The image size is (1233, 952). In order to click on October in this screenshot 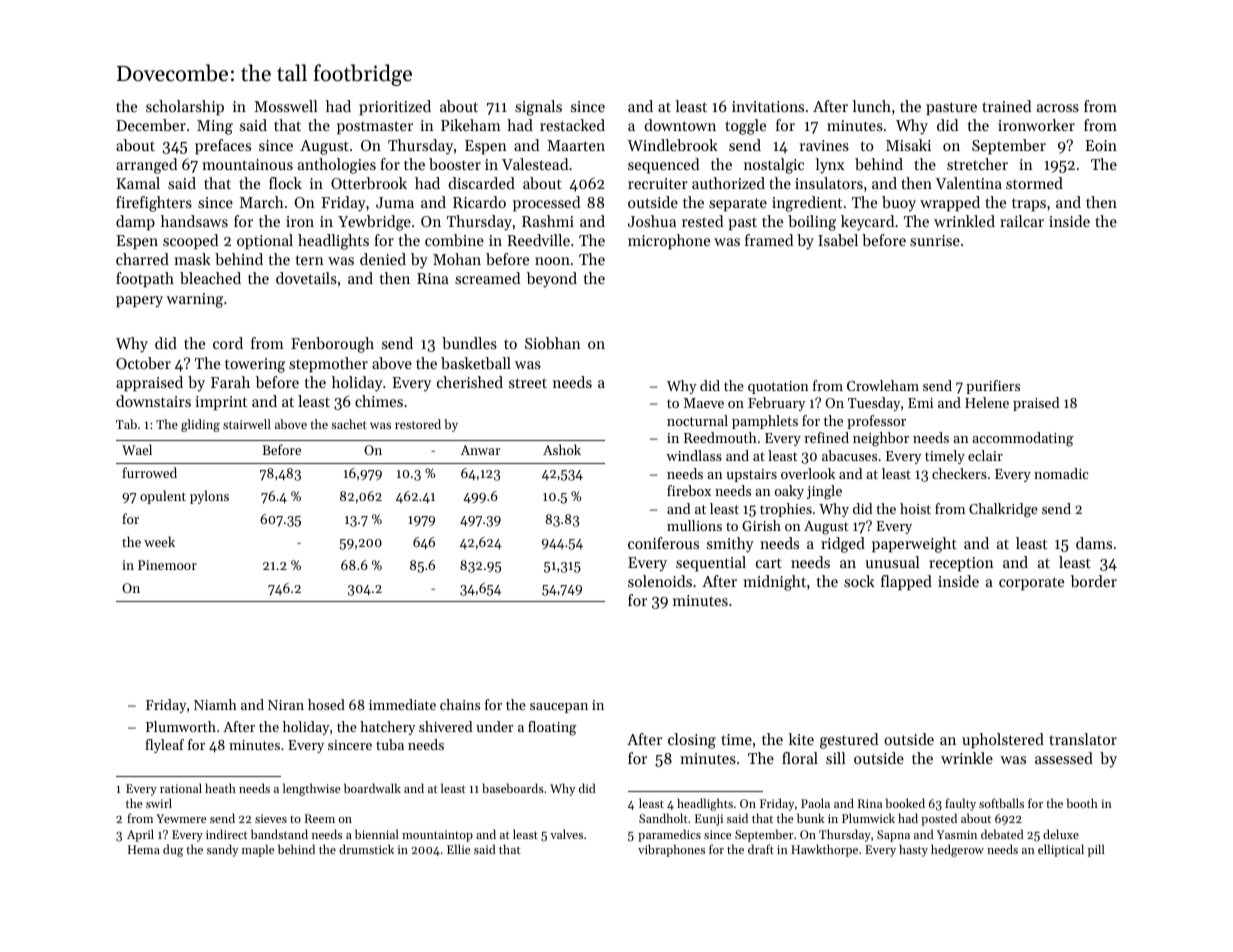, I will do `click(143, 363)`.
